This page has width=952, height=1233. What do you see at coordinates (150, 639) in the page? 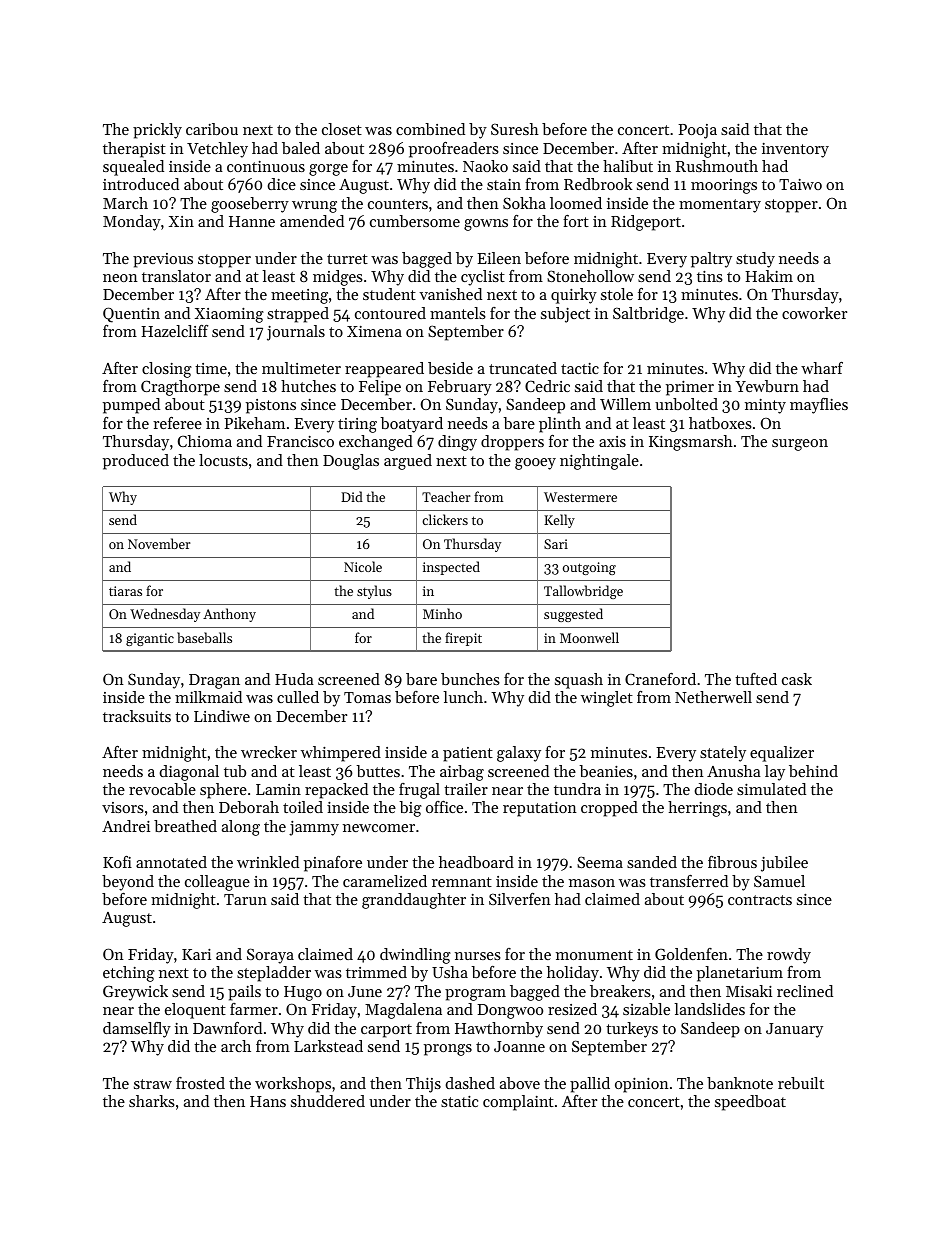
I see `gigantic` at bounding box center [150, 639].
